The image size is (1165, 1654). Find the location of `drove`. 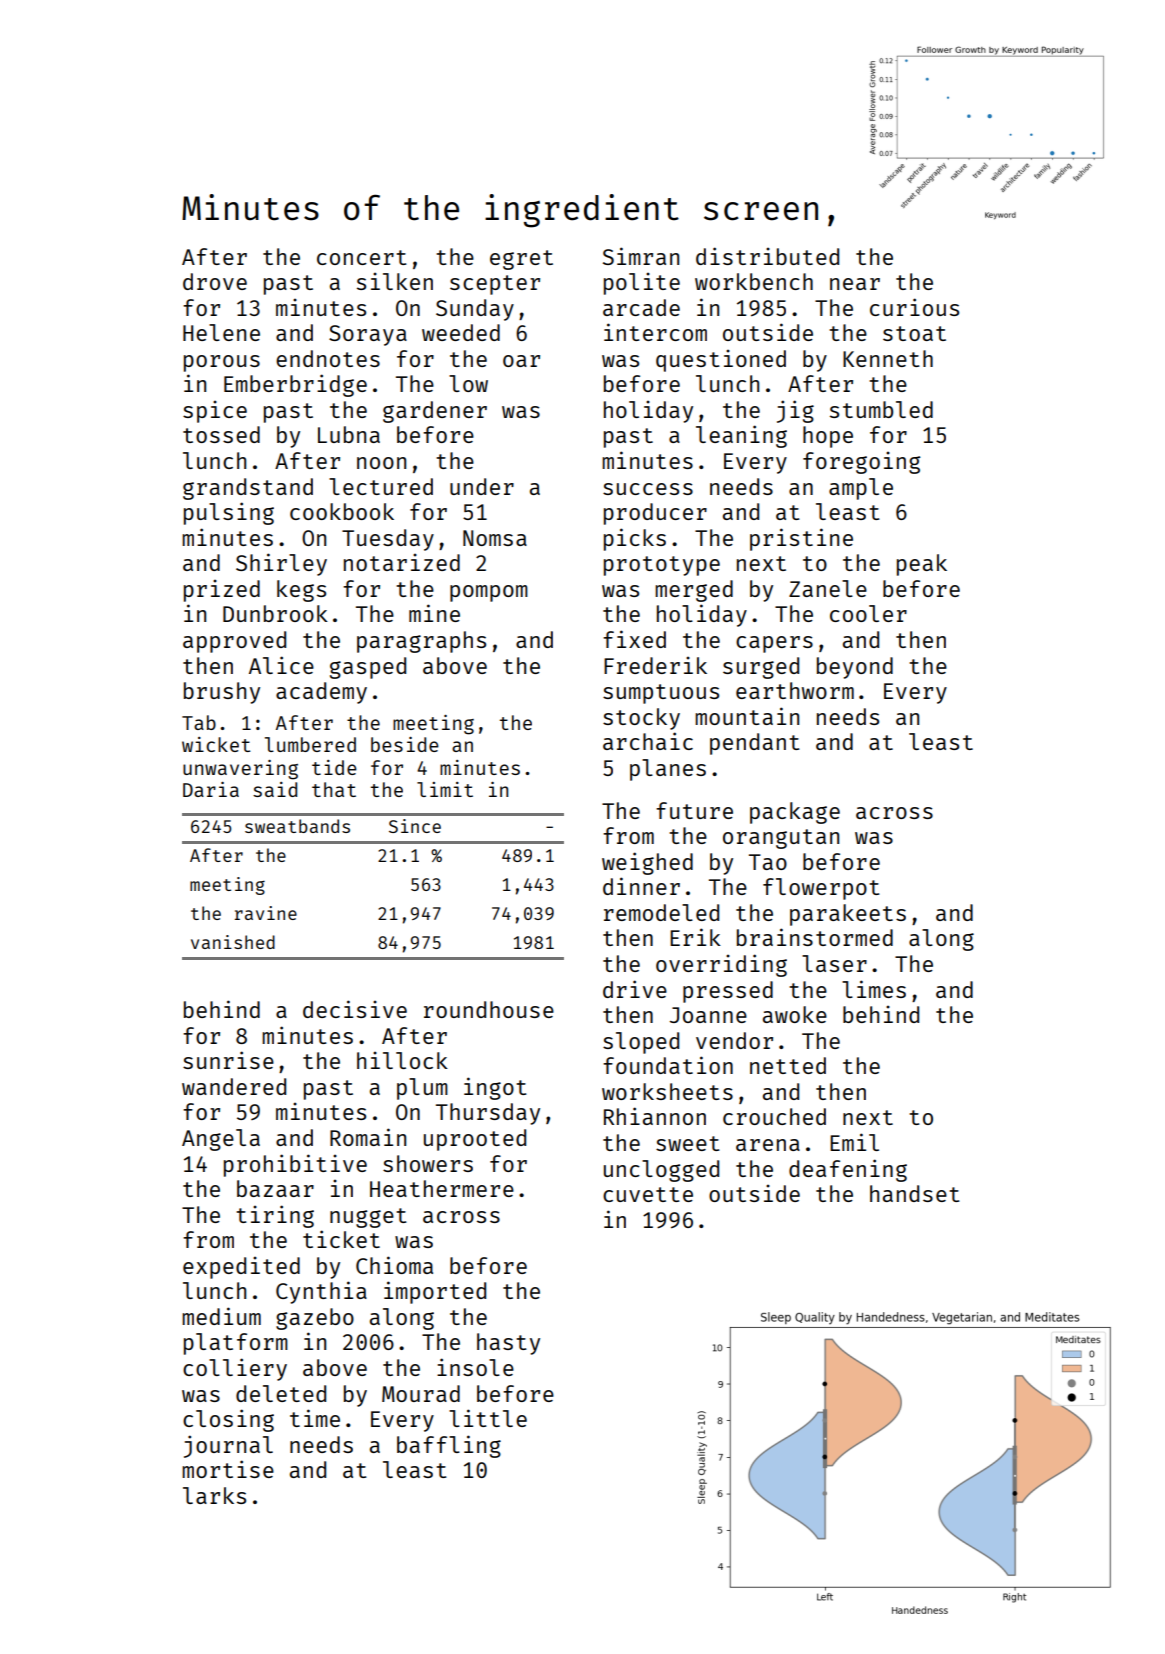

drove is located at coordinates (215, 281).
